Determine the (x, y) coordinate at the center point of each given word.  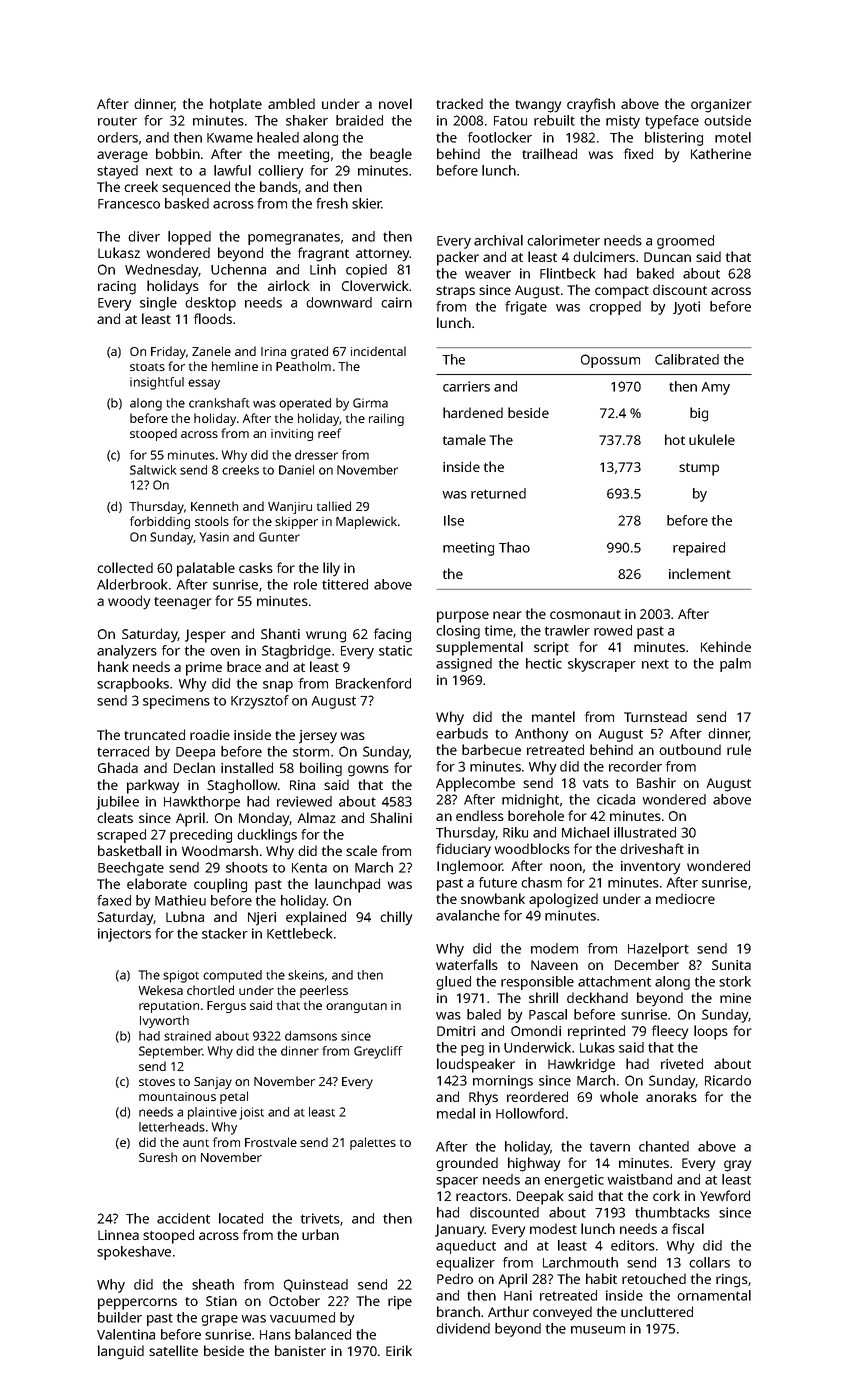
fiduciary (463, 850)
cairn (396, 302)
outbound (690, 749)
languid (121, 1352)
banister (300, 1350)
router (117, 121)
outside (727, 120)
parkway (153, 786)
